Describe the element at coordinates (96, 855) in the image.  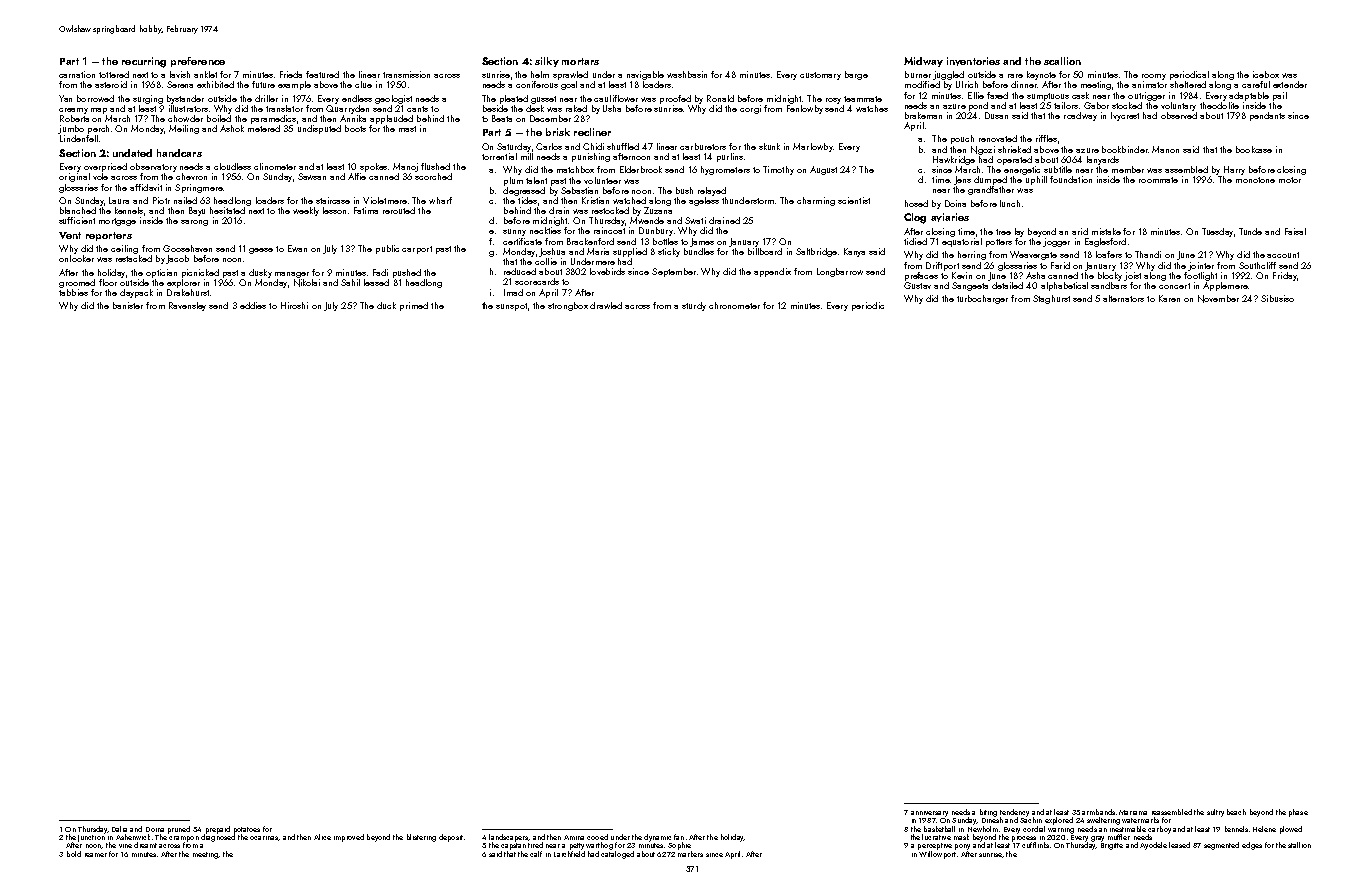
I see `reamer` at that location.
